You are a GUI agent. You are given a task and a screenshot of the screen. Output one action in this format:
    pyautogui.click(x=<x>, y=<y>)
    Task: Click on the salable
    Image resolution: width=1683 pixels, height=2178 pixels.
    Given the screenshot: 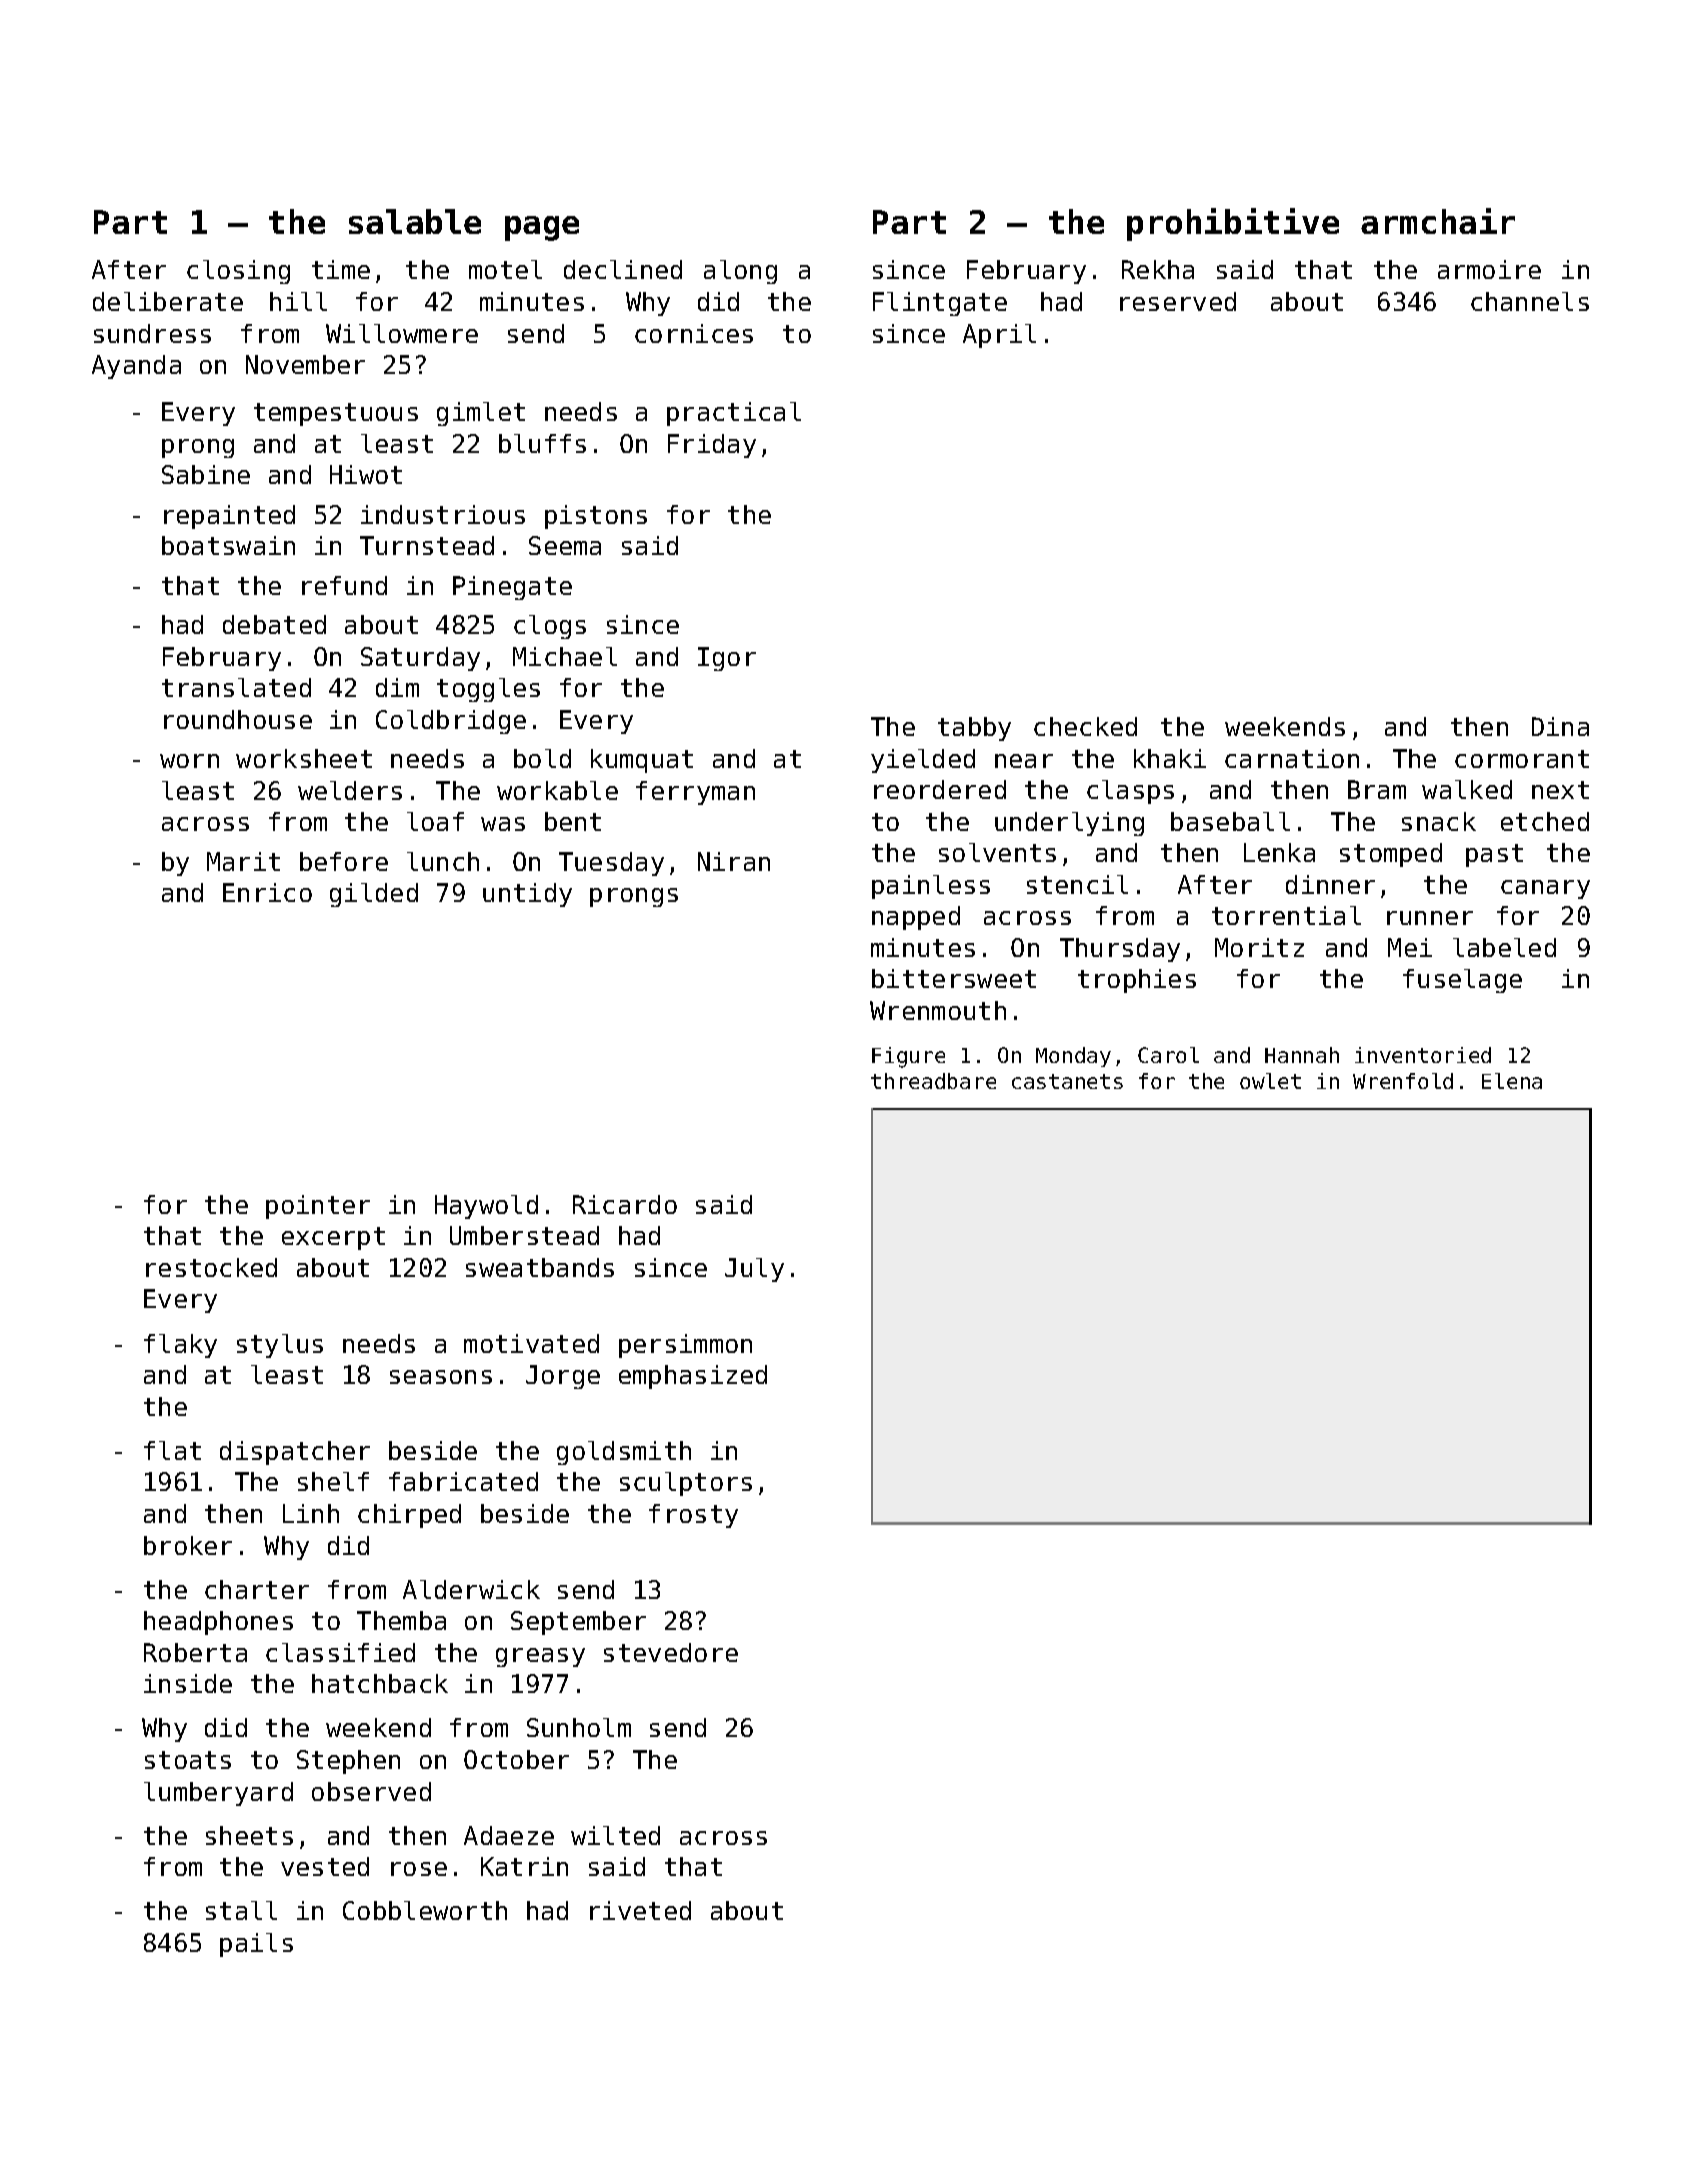 What is the action you would take?
    pyautogui.click(x=415, y=221)
